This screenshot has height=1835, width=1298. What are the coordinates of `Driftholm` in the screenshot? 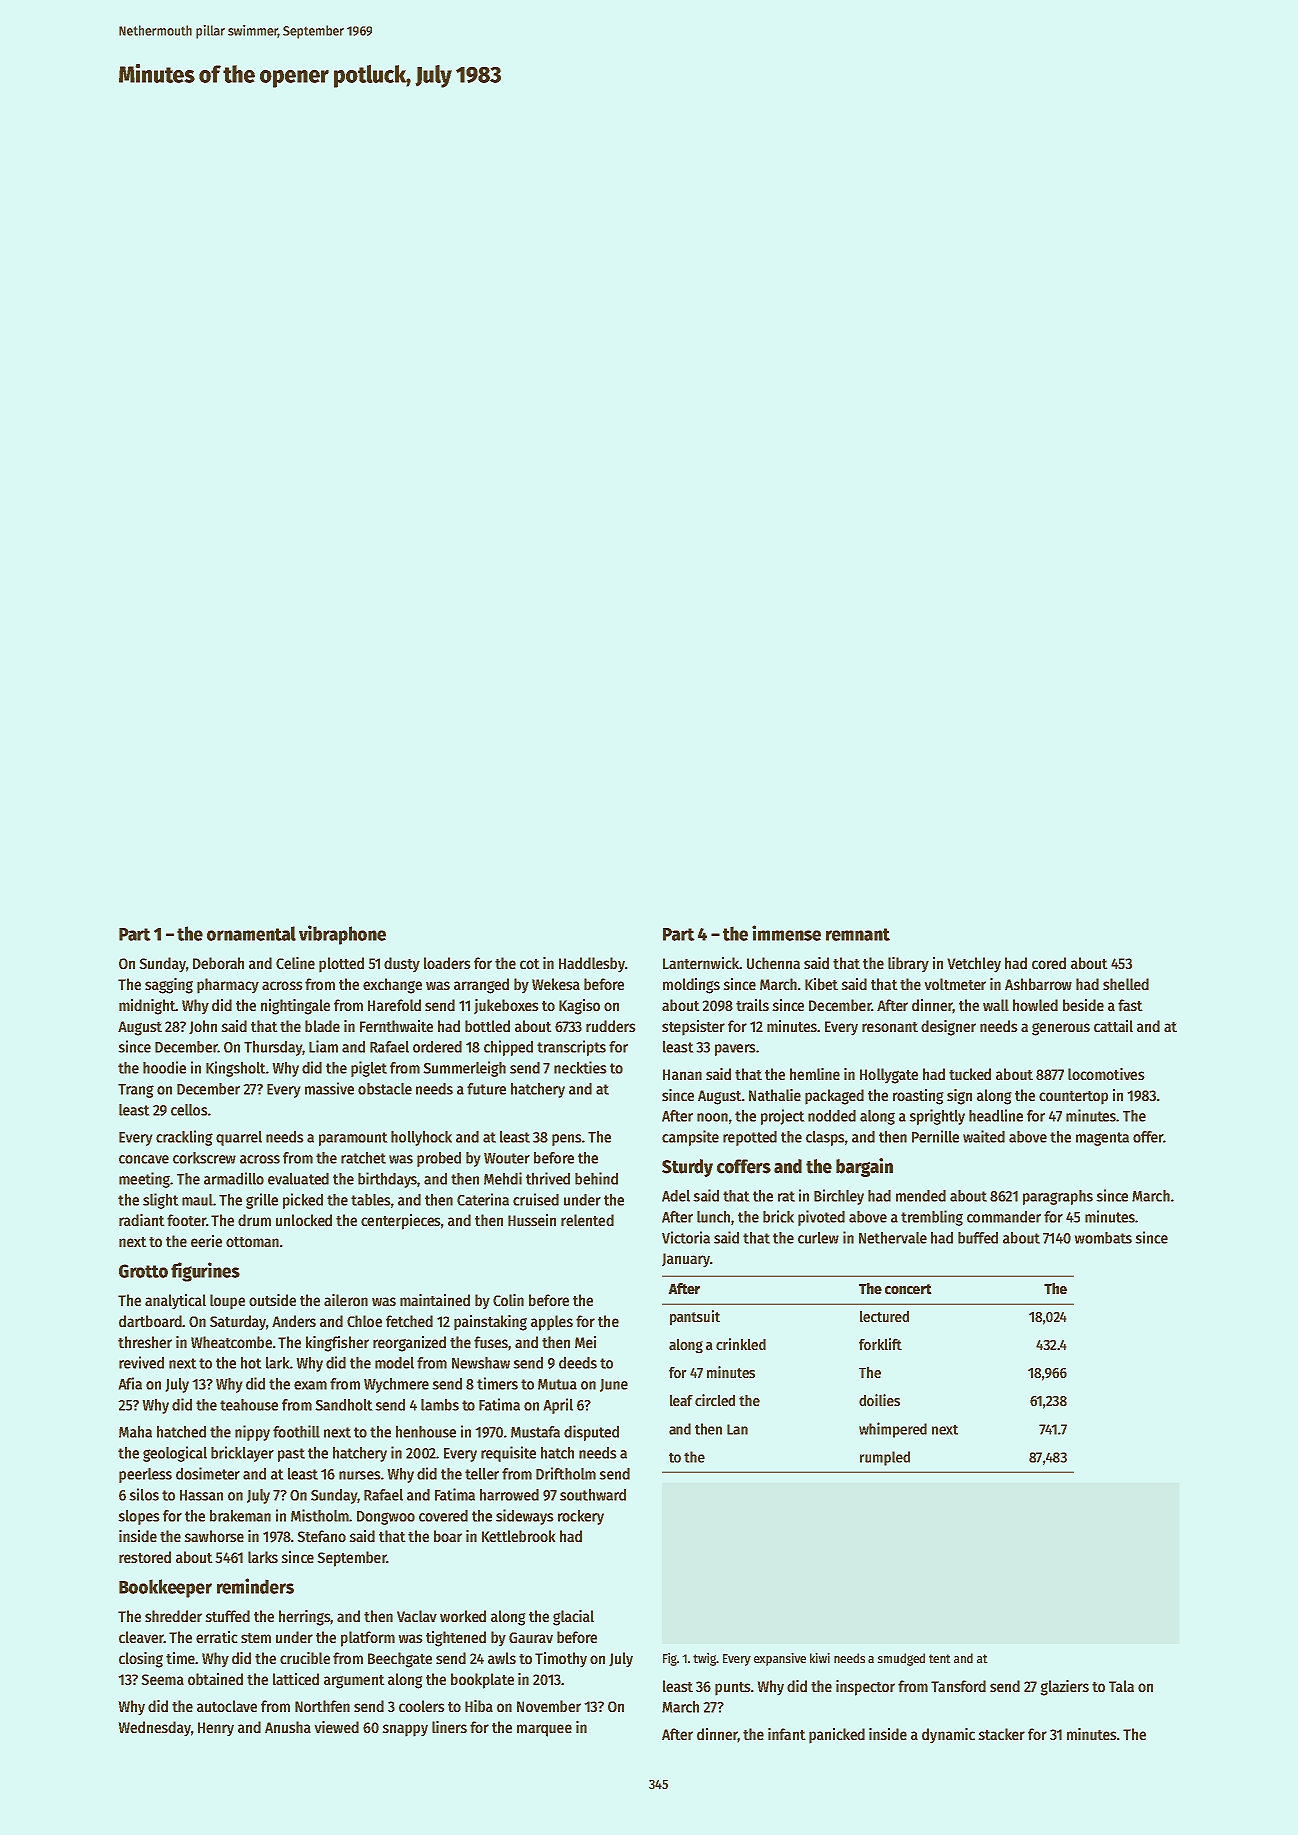 It's located at (566, 1473).
